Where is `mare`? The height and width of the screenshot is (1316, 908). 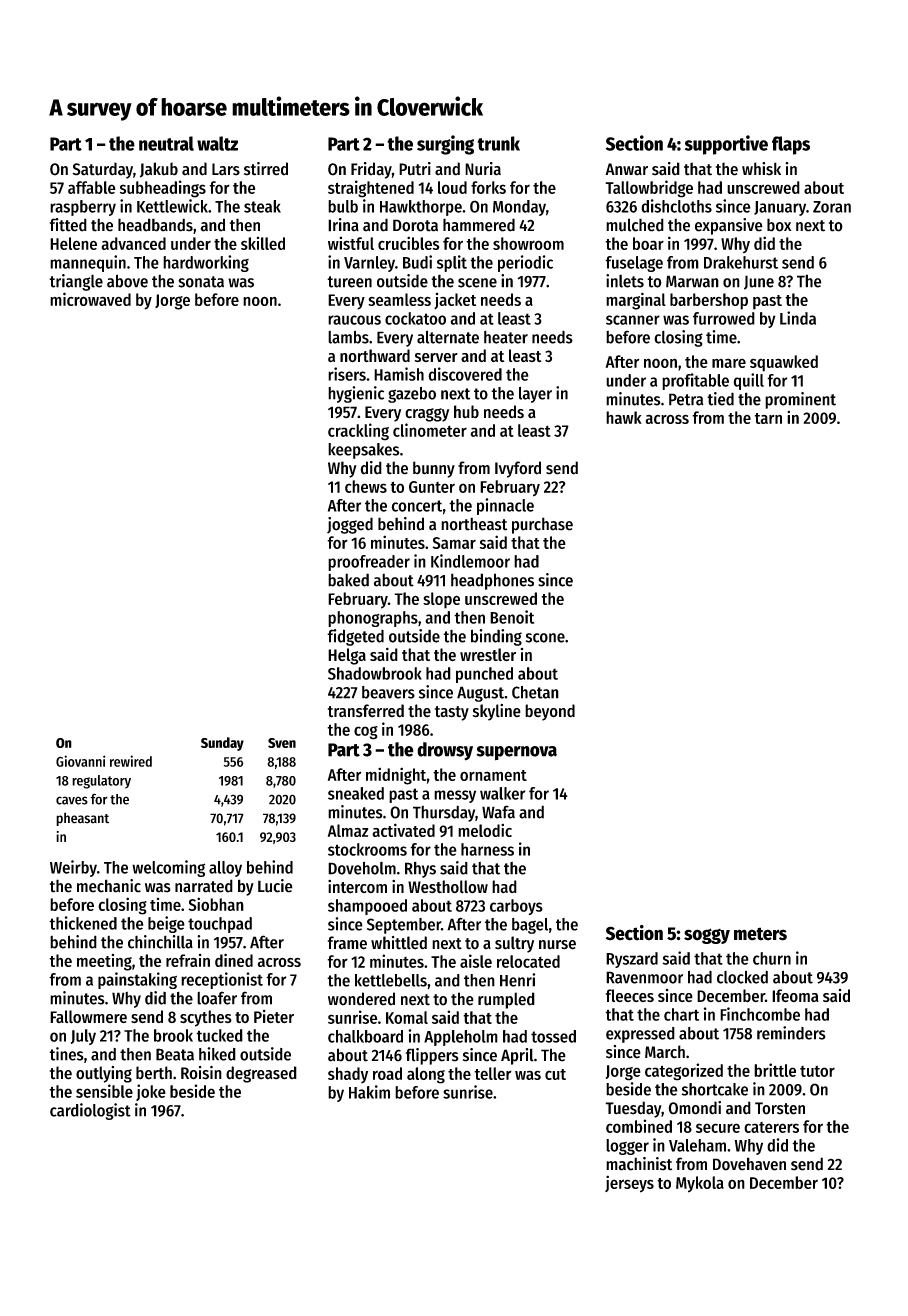
mare is located at coordinates (729, 363).
